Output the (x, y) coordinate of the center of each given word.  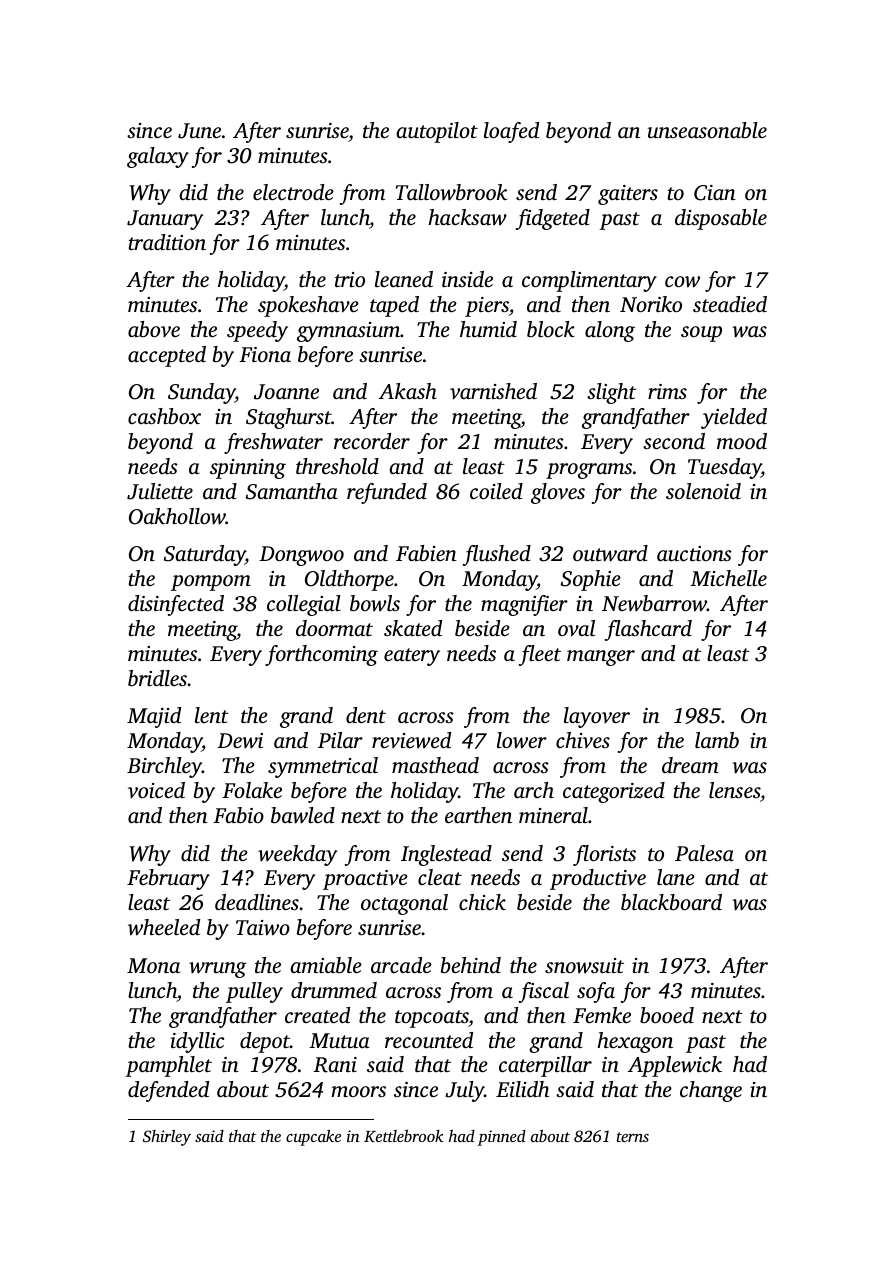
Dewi (240, 741)
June (199, 131)
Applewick (675, 1066)
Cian (715, 193)
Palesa (704, 853)
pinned (502, 1138)
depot (265, 1042)
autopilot (437, 132)
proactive (365, 880)
